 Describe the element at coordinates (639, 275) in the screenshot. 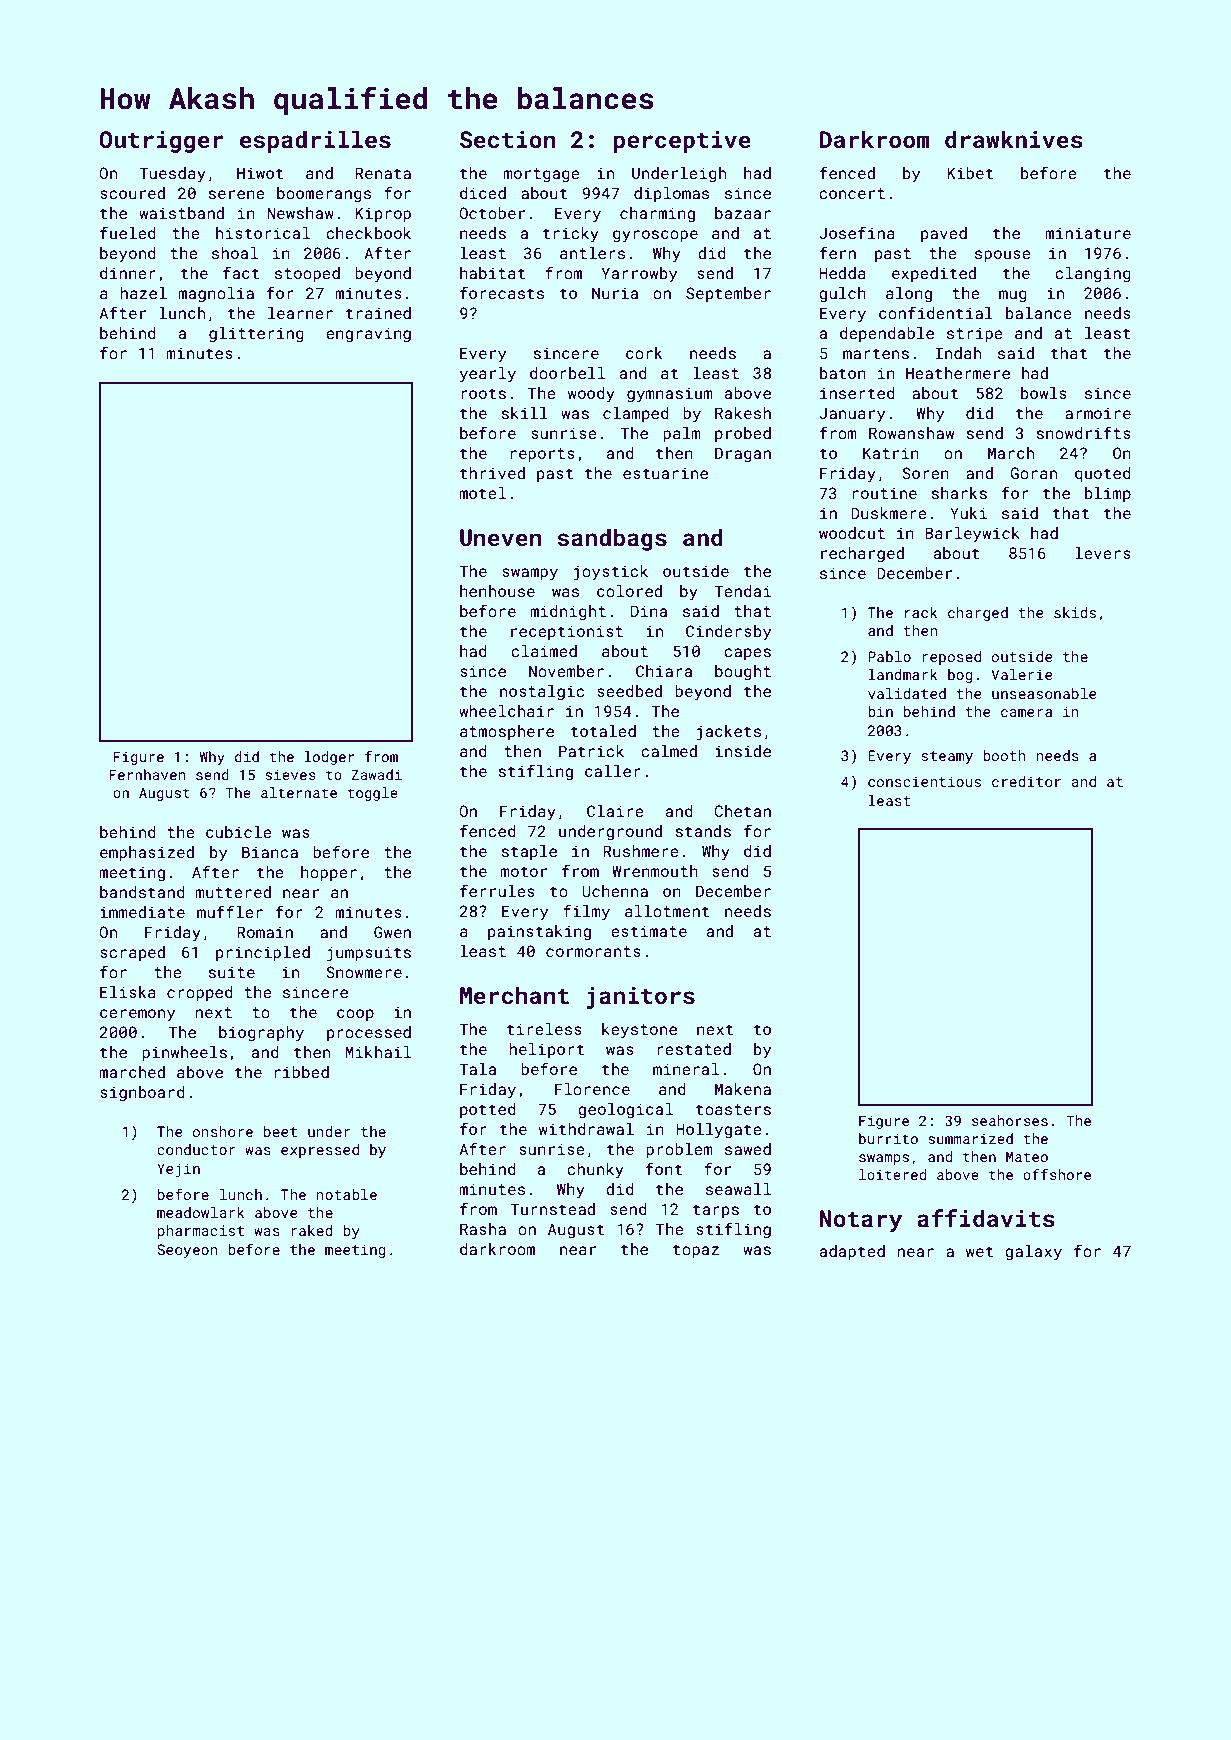

I see `Yarrowby` at that location.
